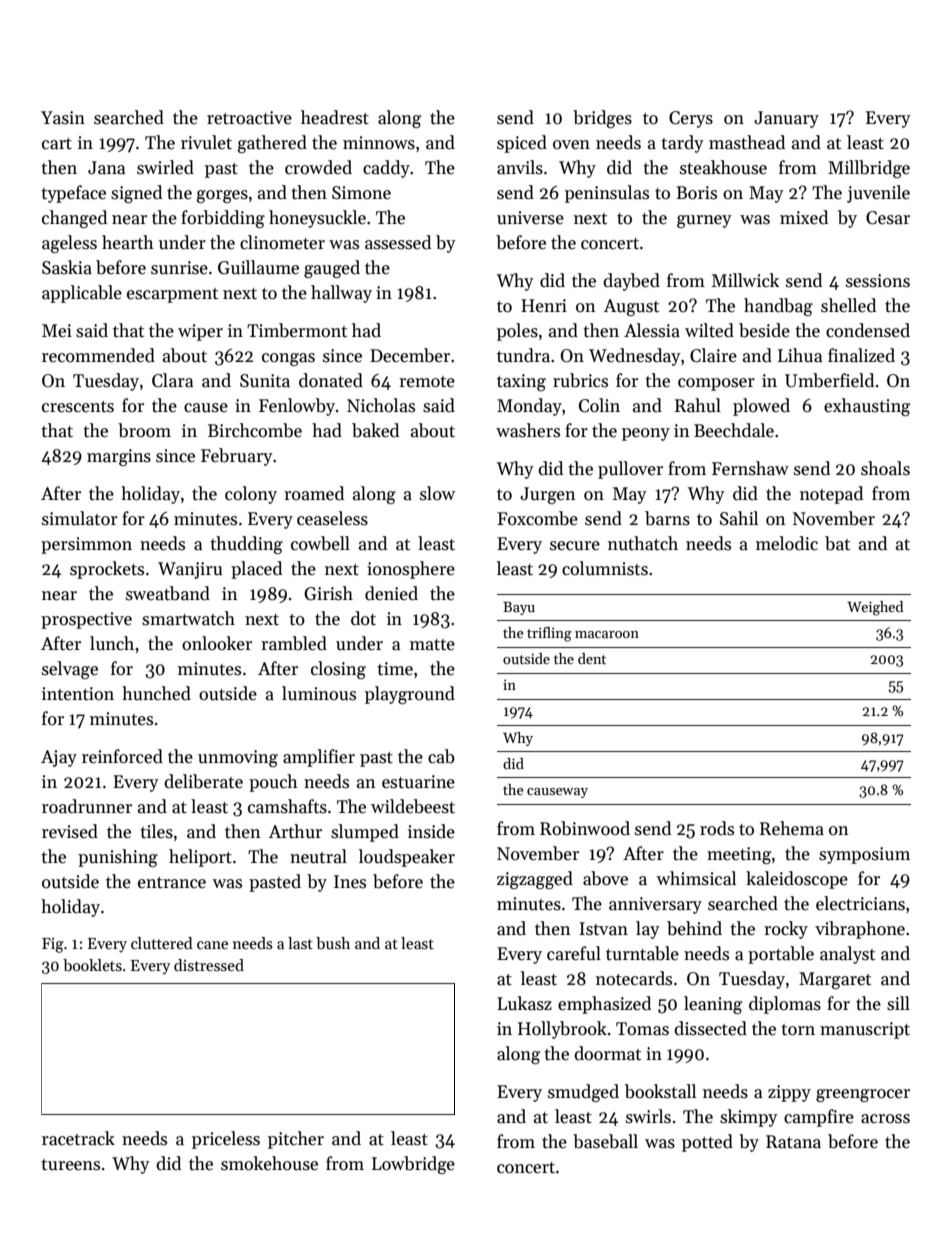  I want to click on ageless, so click(69, 244).
